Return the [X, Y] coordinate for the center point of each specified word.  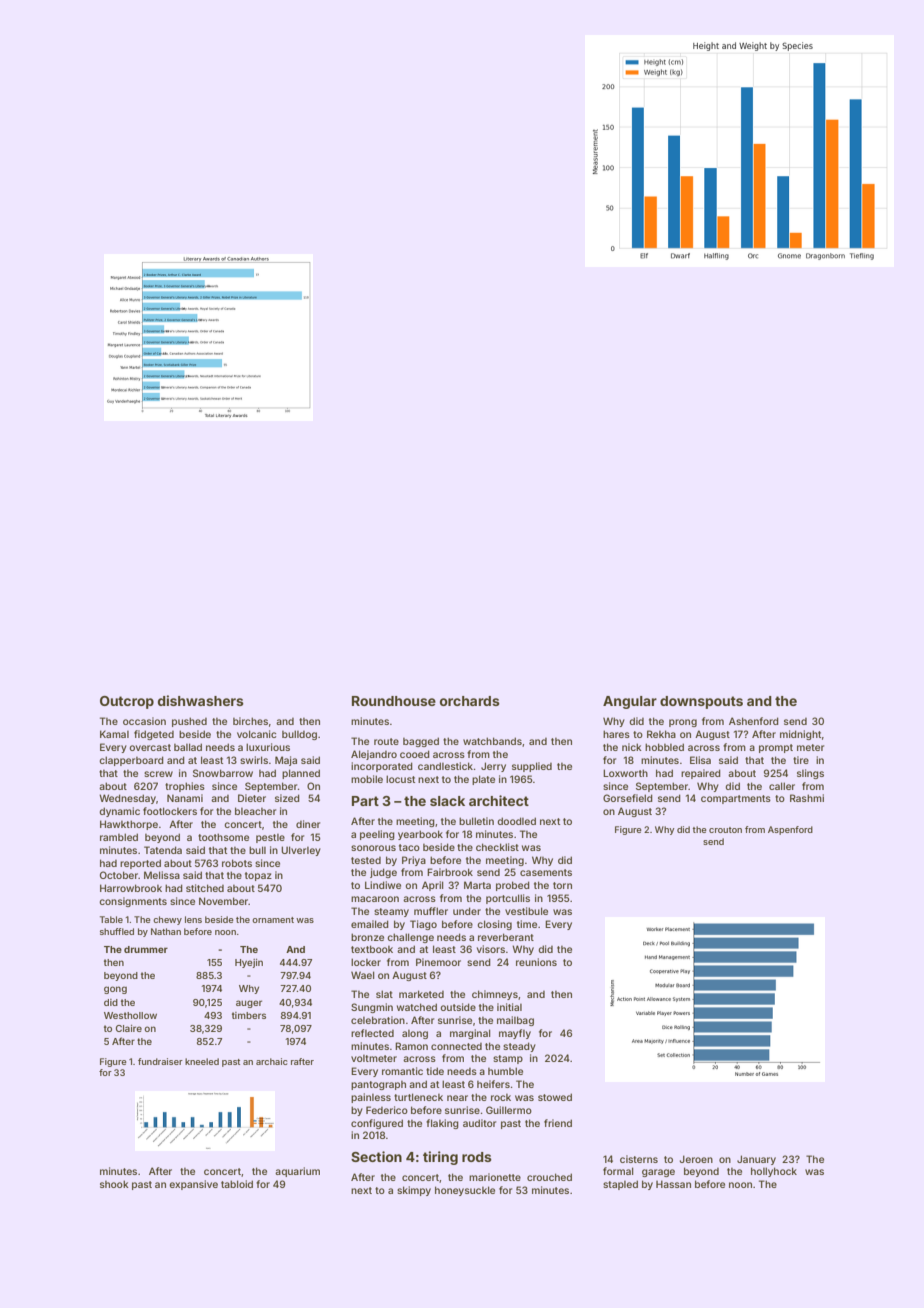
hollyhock [774, 1172]
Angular [630, 702]
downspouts [701, 702]
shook [114, 1184]
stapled [620, 1185]
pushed [189, 722]
